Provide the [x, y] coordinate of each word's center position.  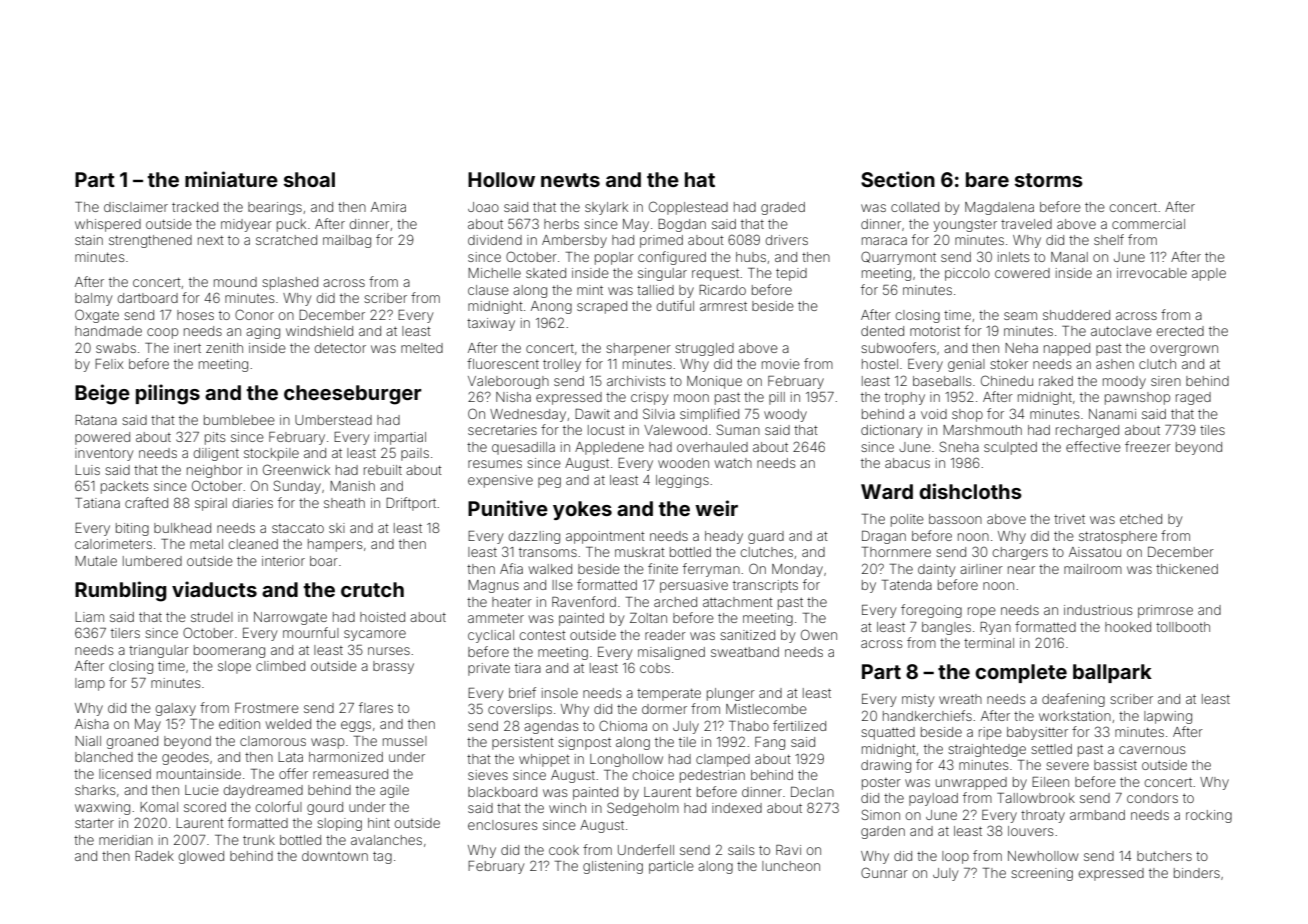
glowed [201, 857]
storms [1049, 180]
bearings [275, 208]
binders [1197, 873]
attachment [738, 602]
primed [661, 241]
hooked [1128, 627]
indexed [737, 808]
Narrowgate [290, 618]
